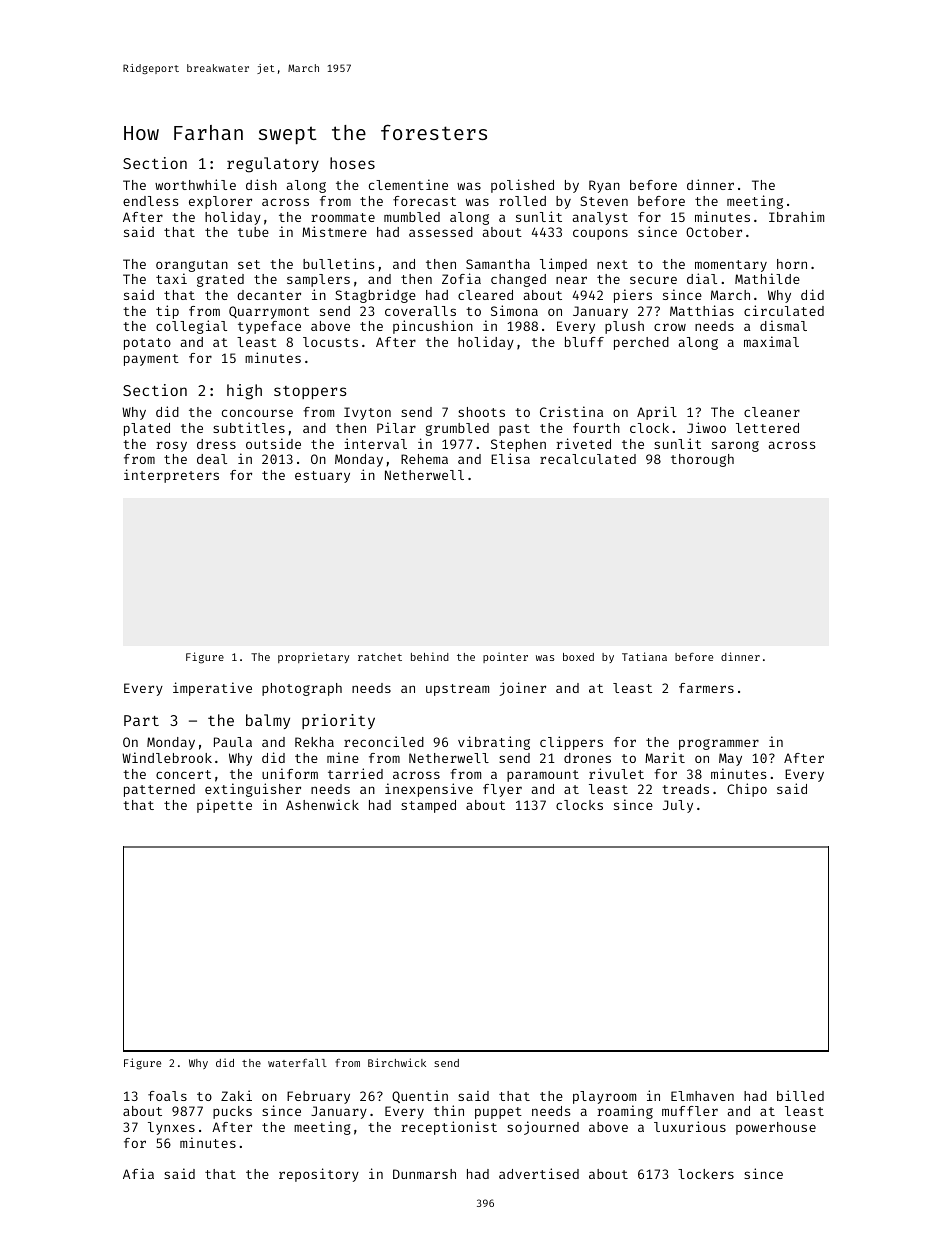 This image has width=952, height=1233. What do you see at coordinates (510, 458) in the image?
I see `Elisa` at bounding box center [510, 458].
